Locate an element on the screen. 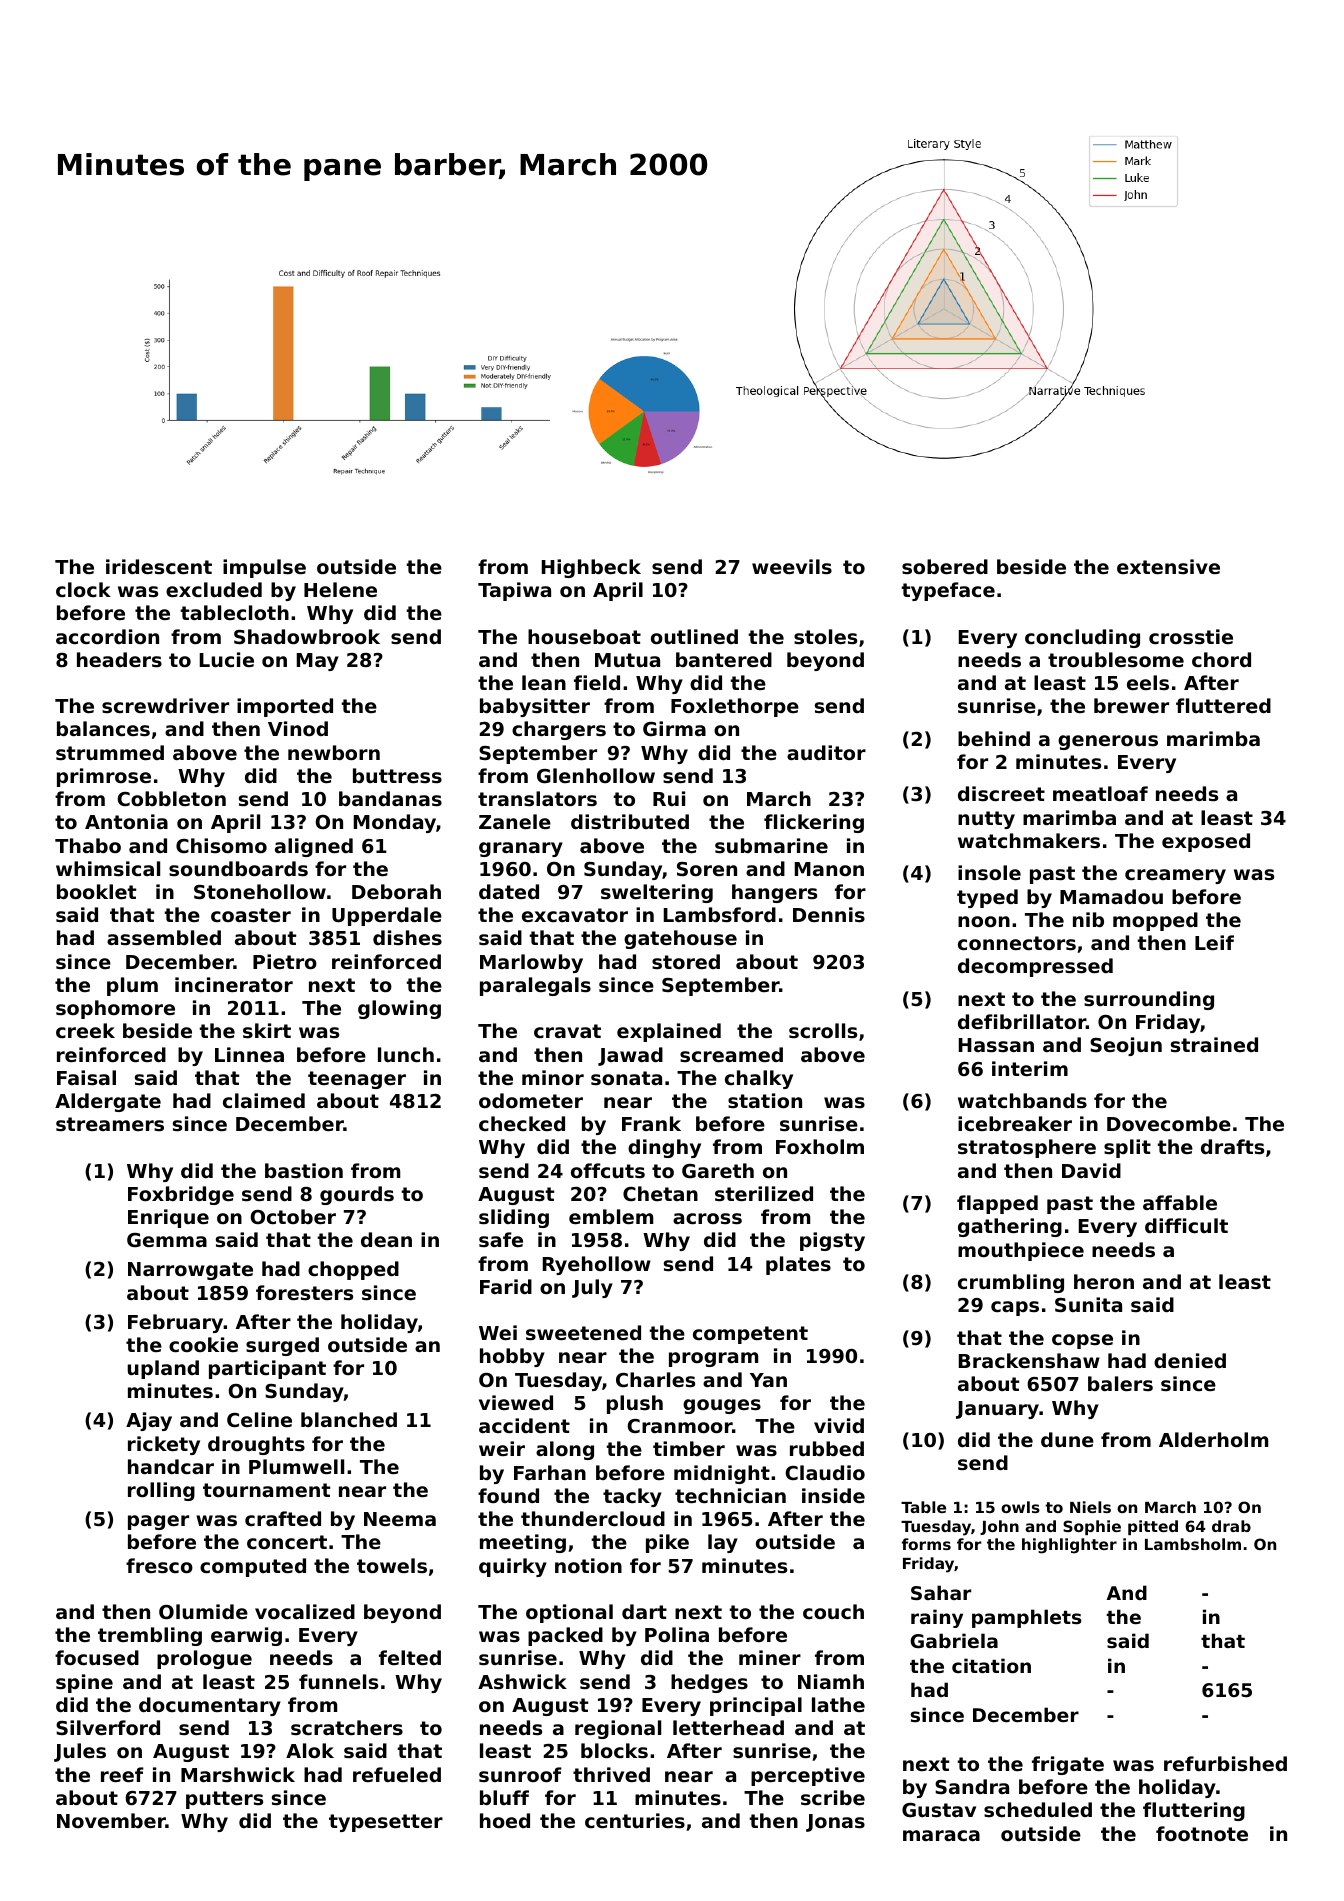 This screenshot has height=1901, width=1344. packed is located at coordinates (565, 1636).
